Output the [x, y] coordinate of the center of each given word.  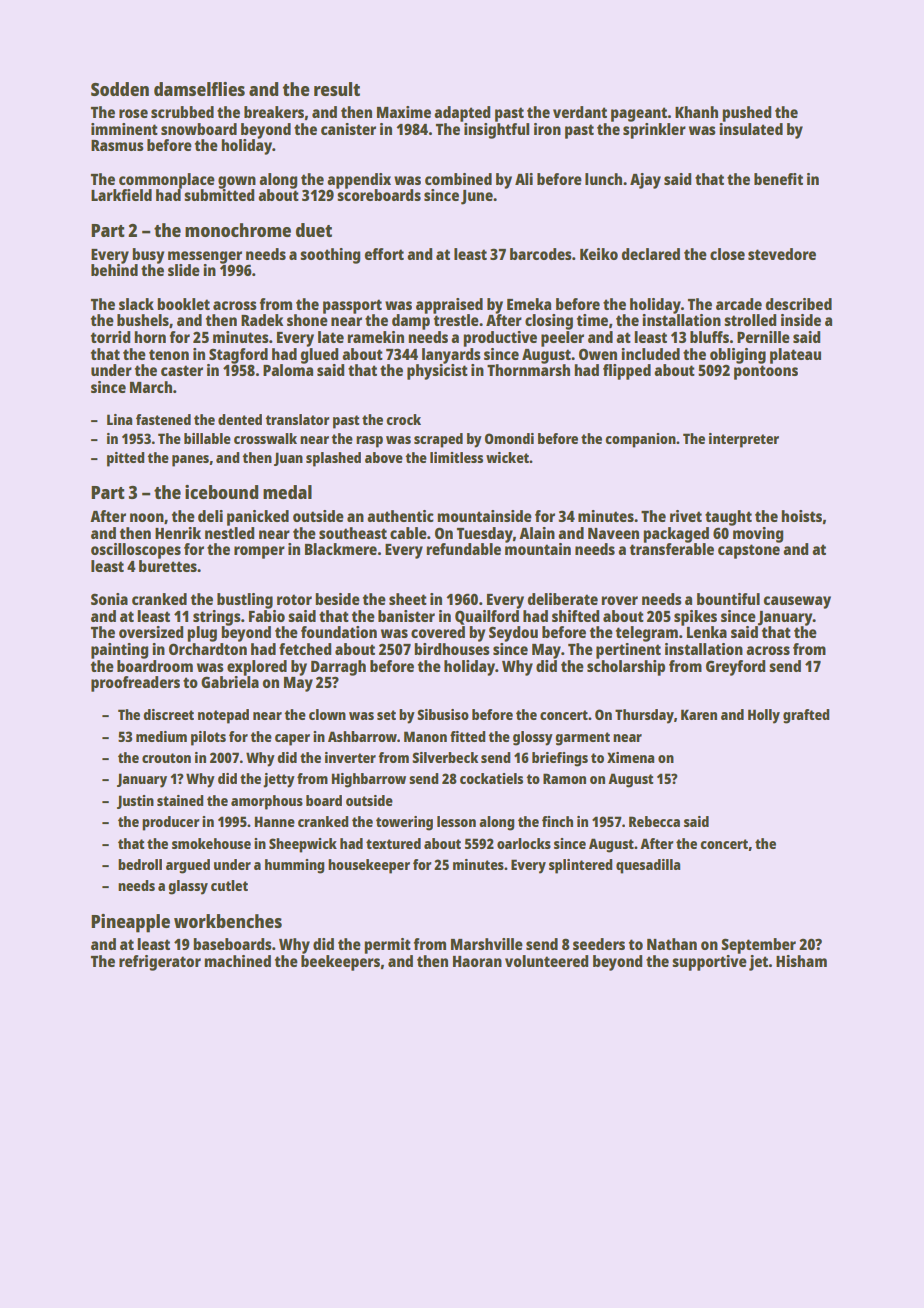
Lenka [707, 632]
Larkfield [121, 195]
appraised [449, 306]
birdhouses [452, 649]
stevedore [782, 254]
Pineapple [130, 923]
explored [257, 668]
